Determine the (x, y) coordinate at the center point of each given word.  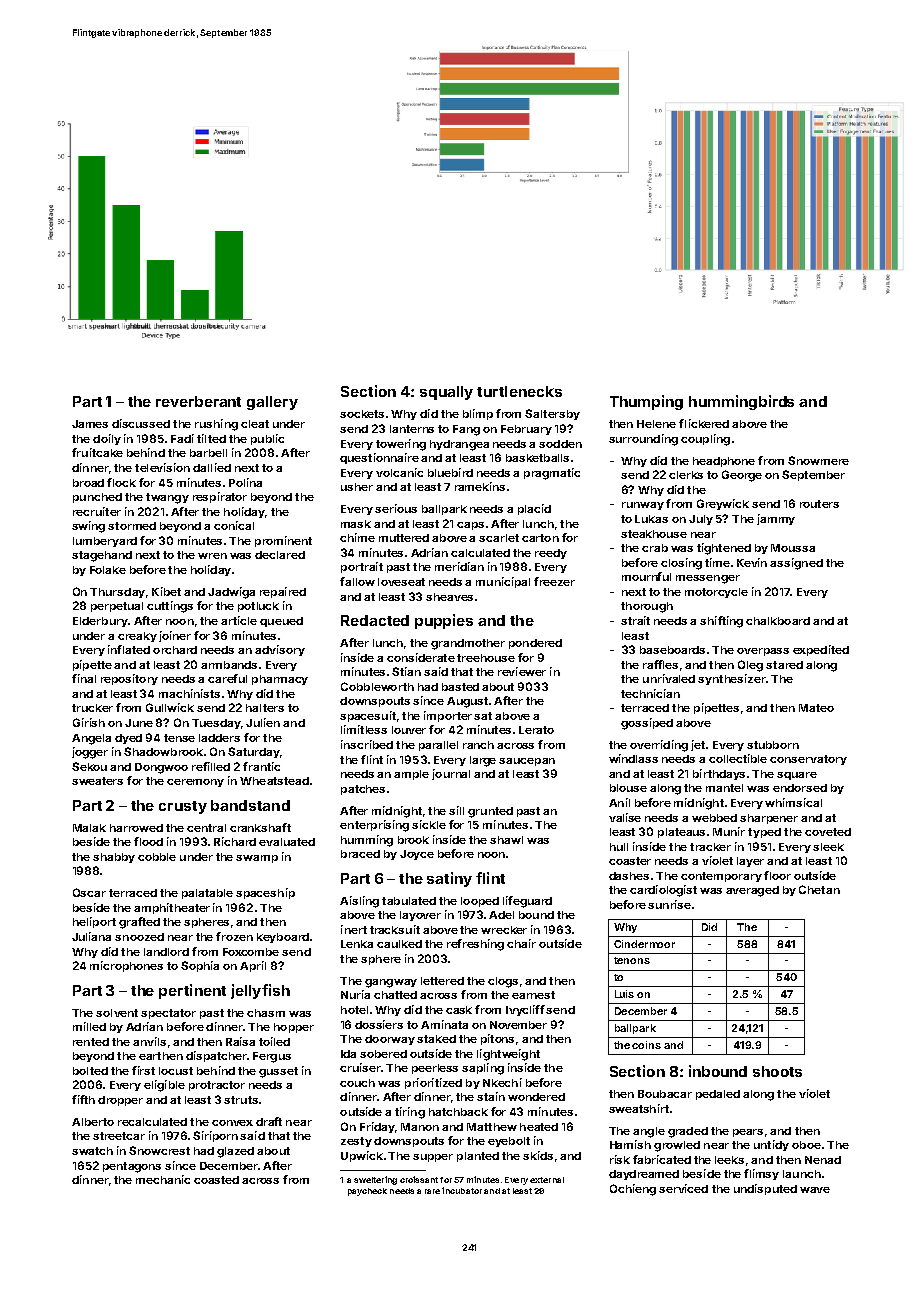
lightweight (508, 1055)
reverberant (198, 401)
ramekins (480, 486)
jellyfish (260, 991)
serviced (683, 1188)
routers (819, 504)
